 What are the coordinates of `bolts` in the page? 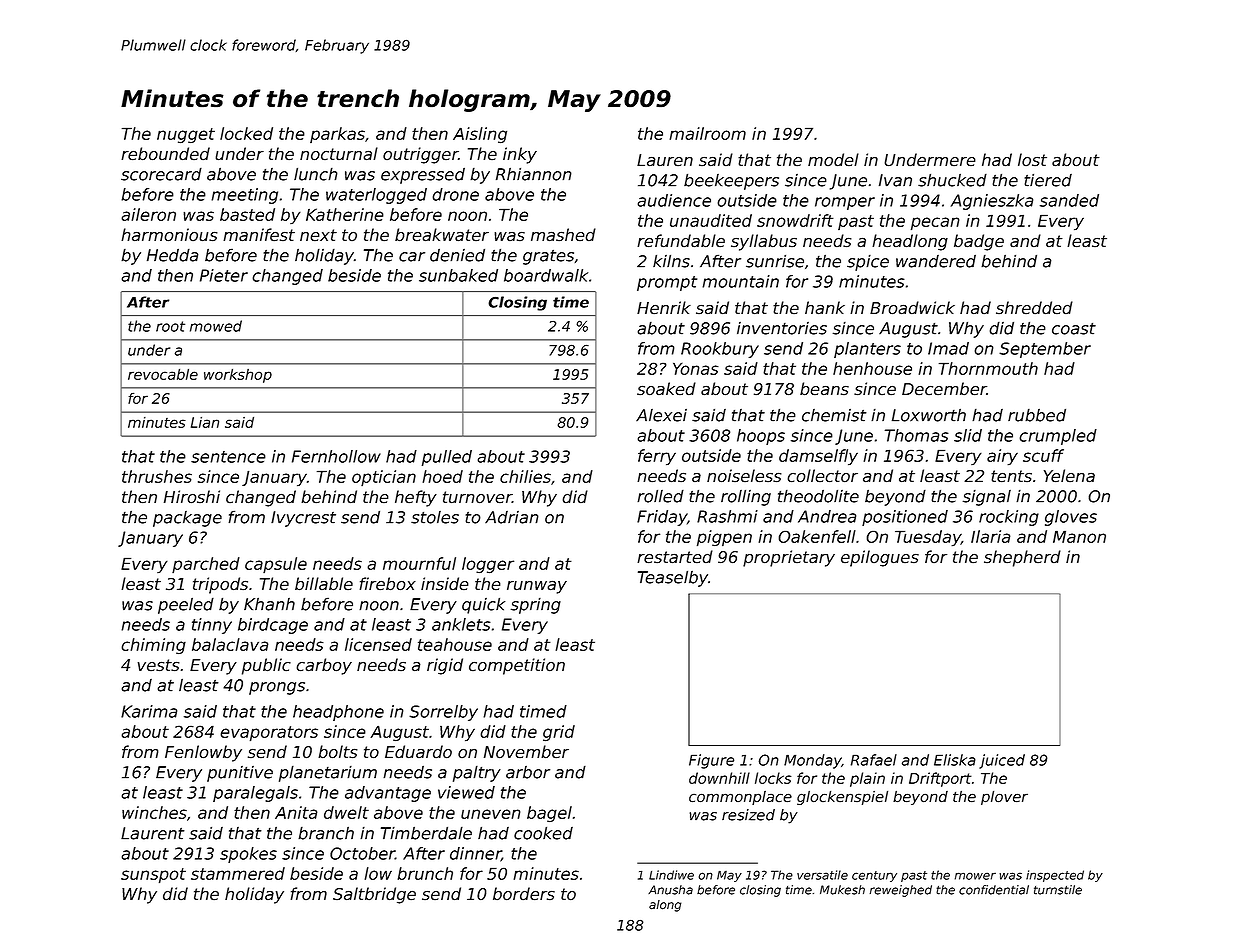 It's located at (338, 752).
